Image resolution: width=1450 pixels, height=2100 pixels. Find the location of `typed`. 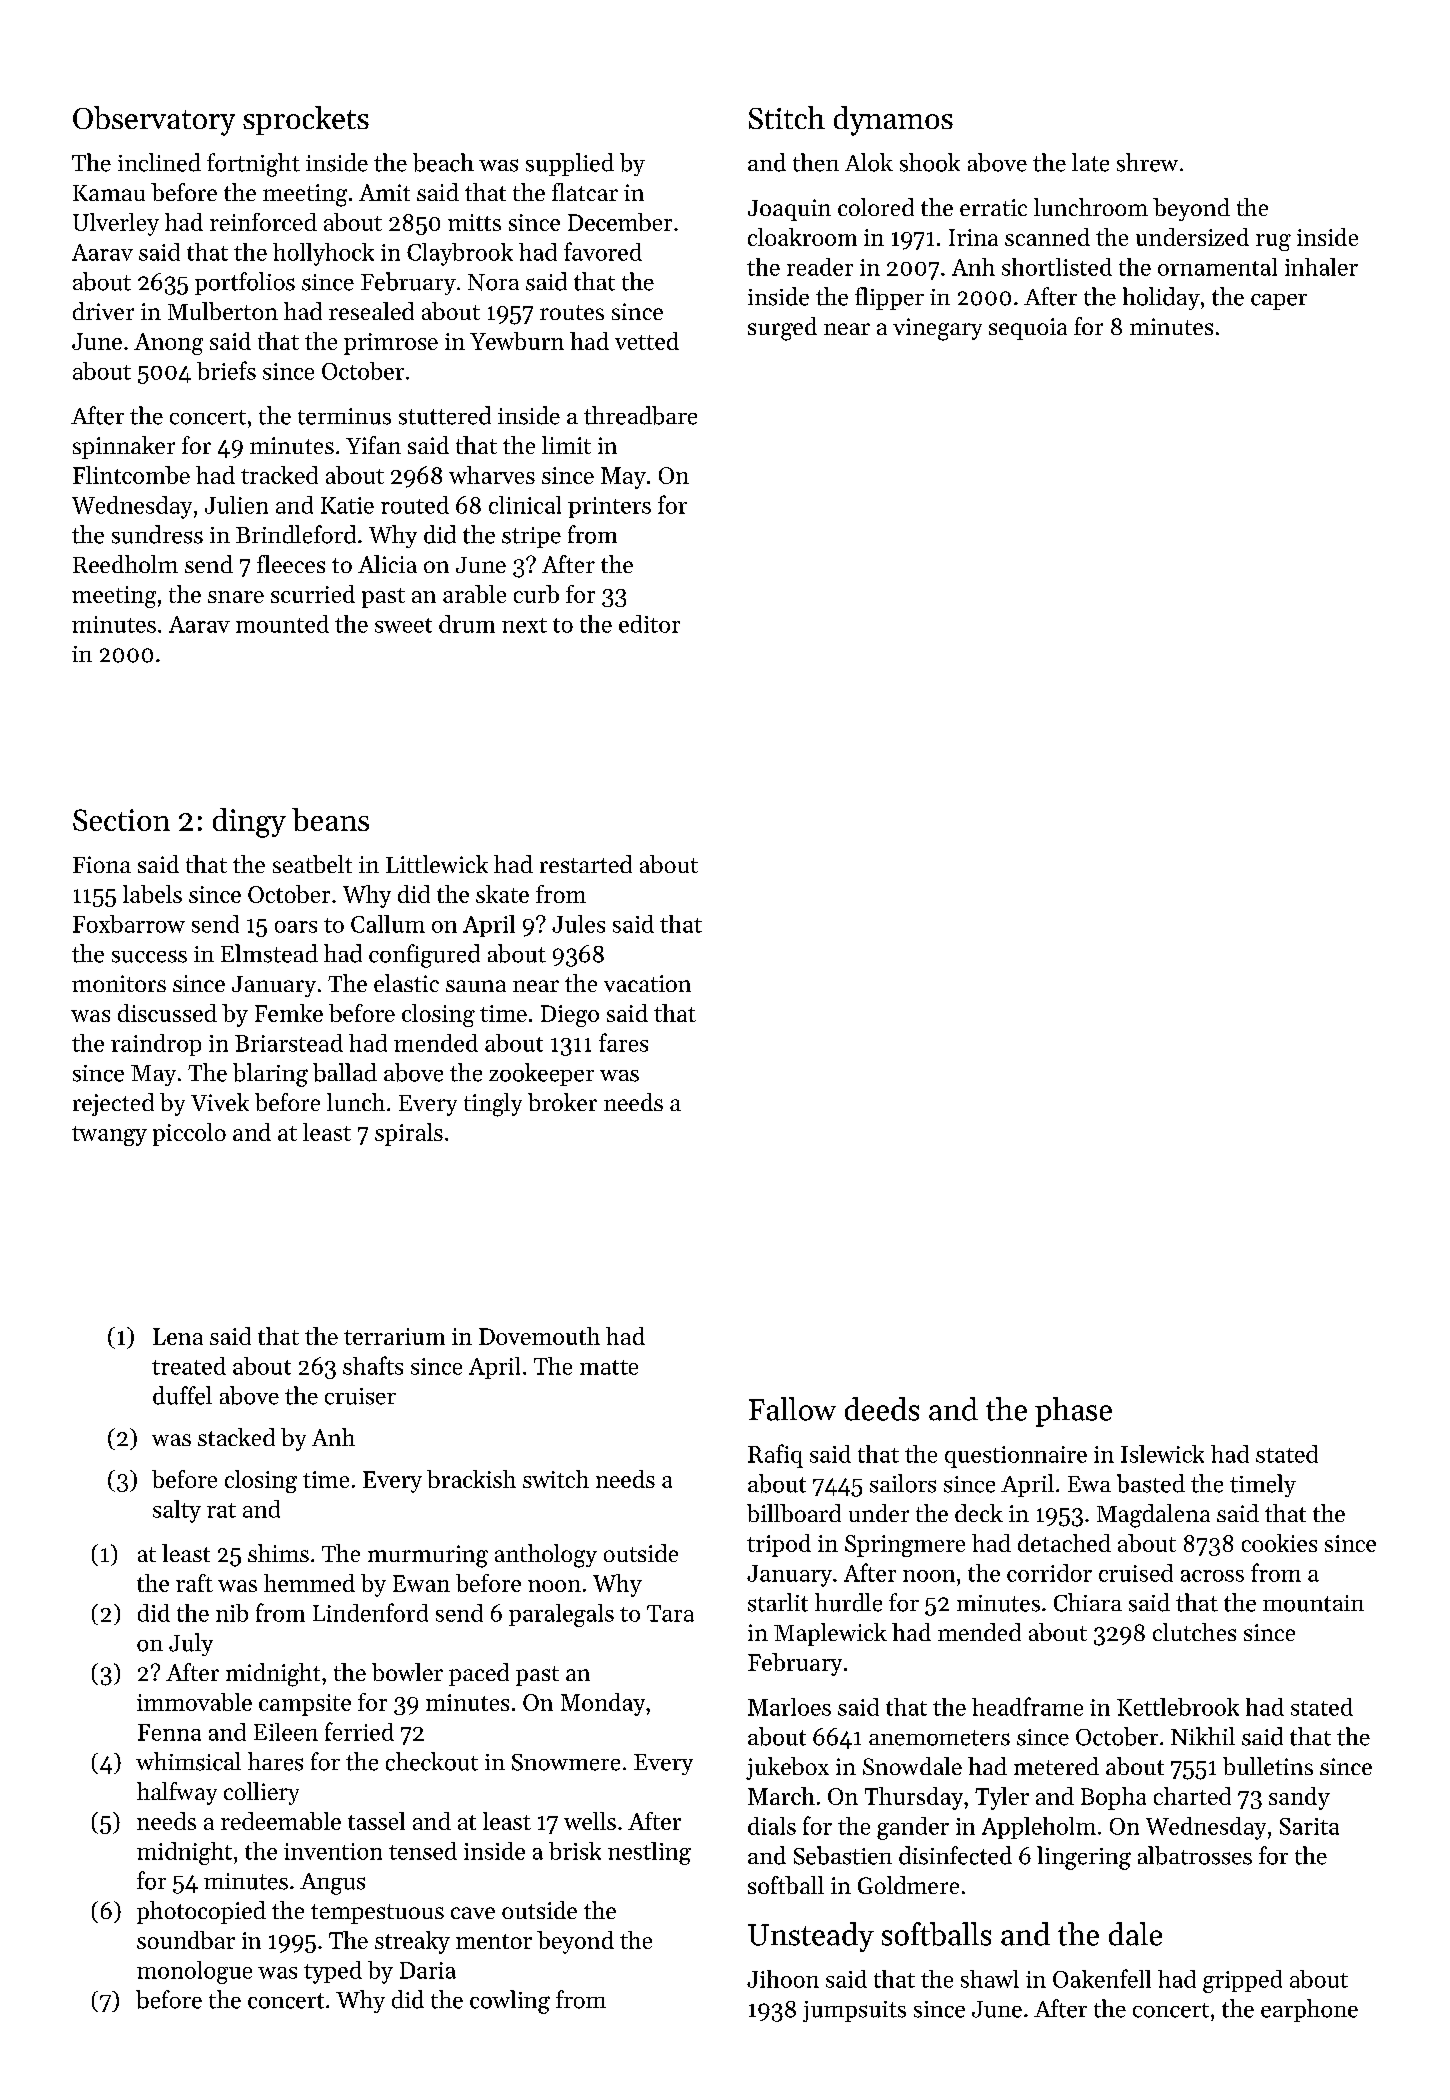

typed is located at coordinates (333, 1972).
